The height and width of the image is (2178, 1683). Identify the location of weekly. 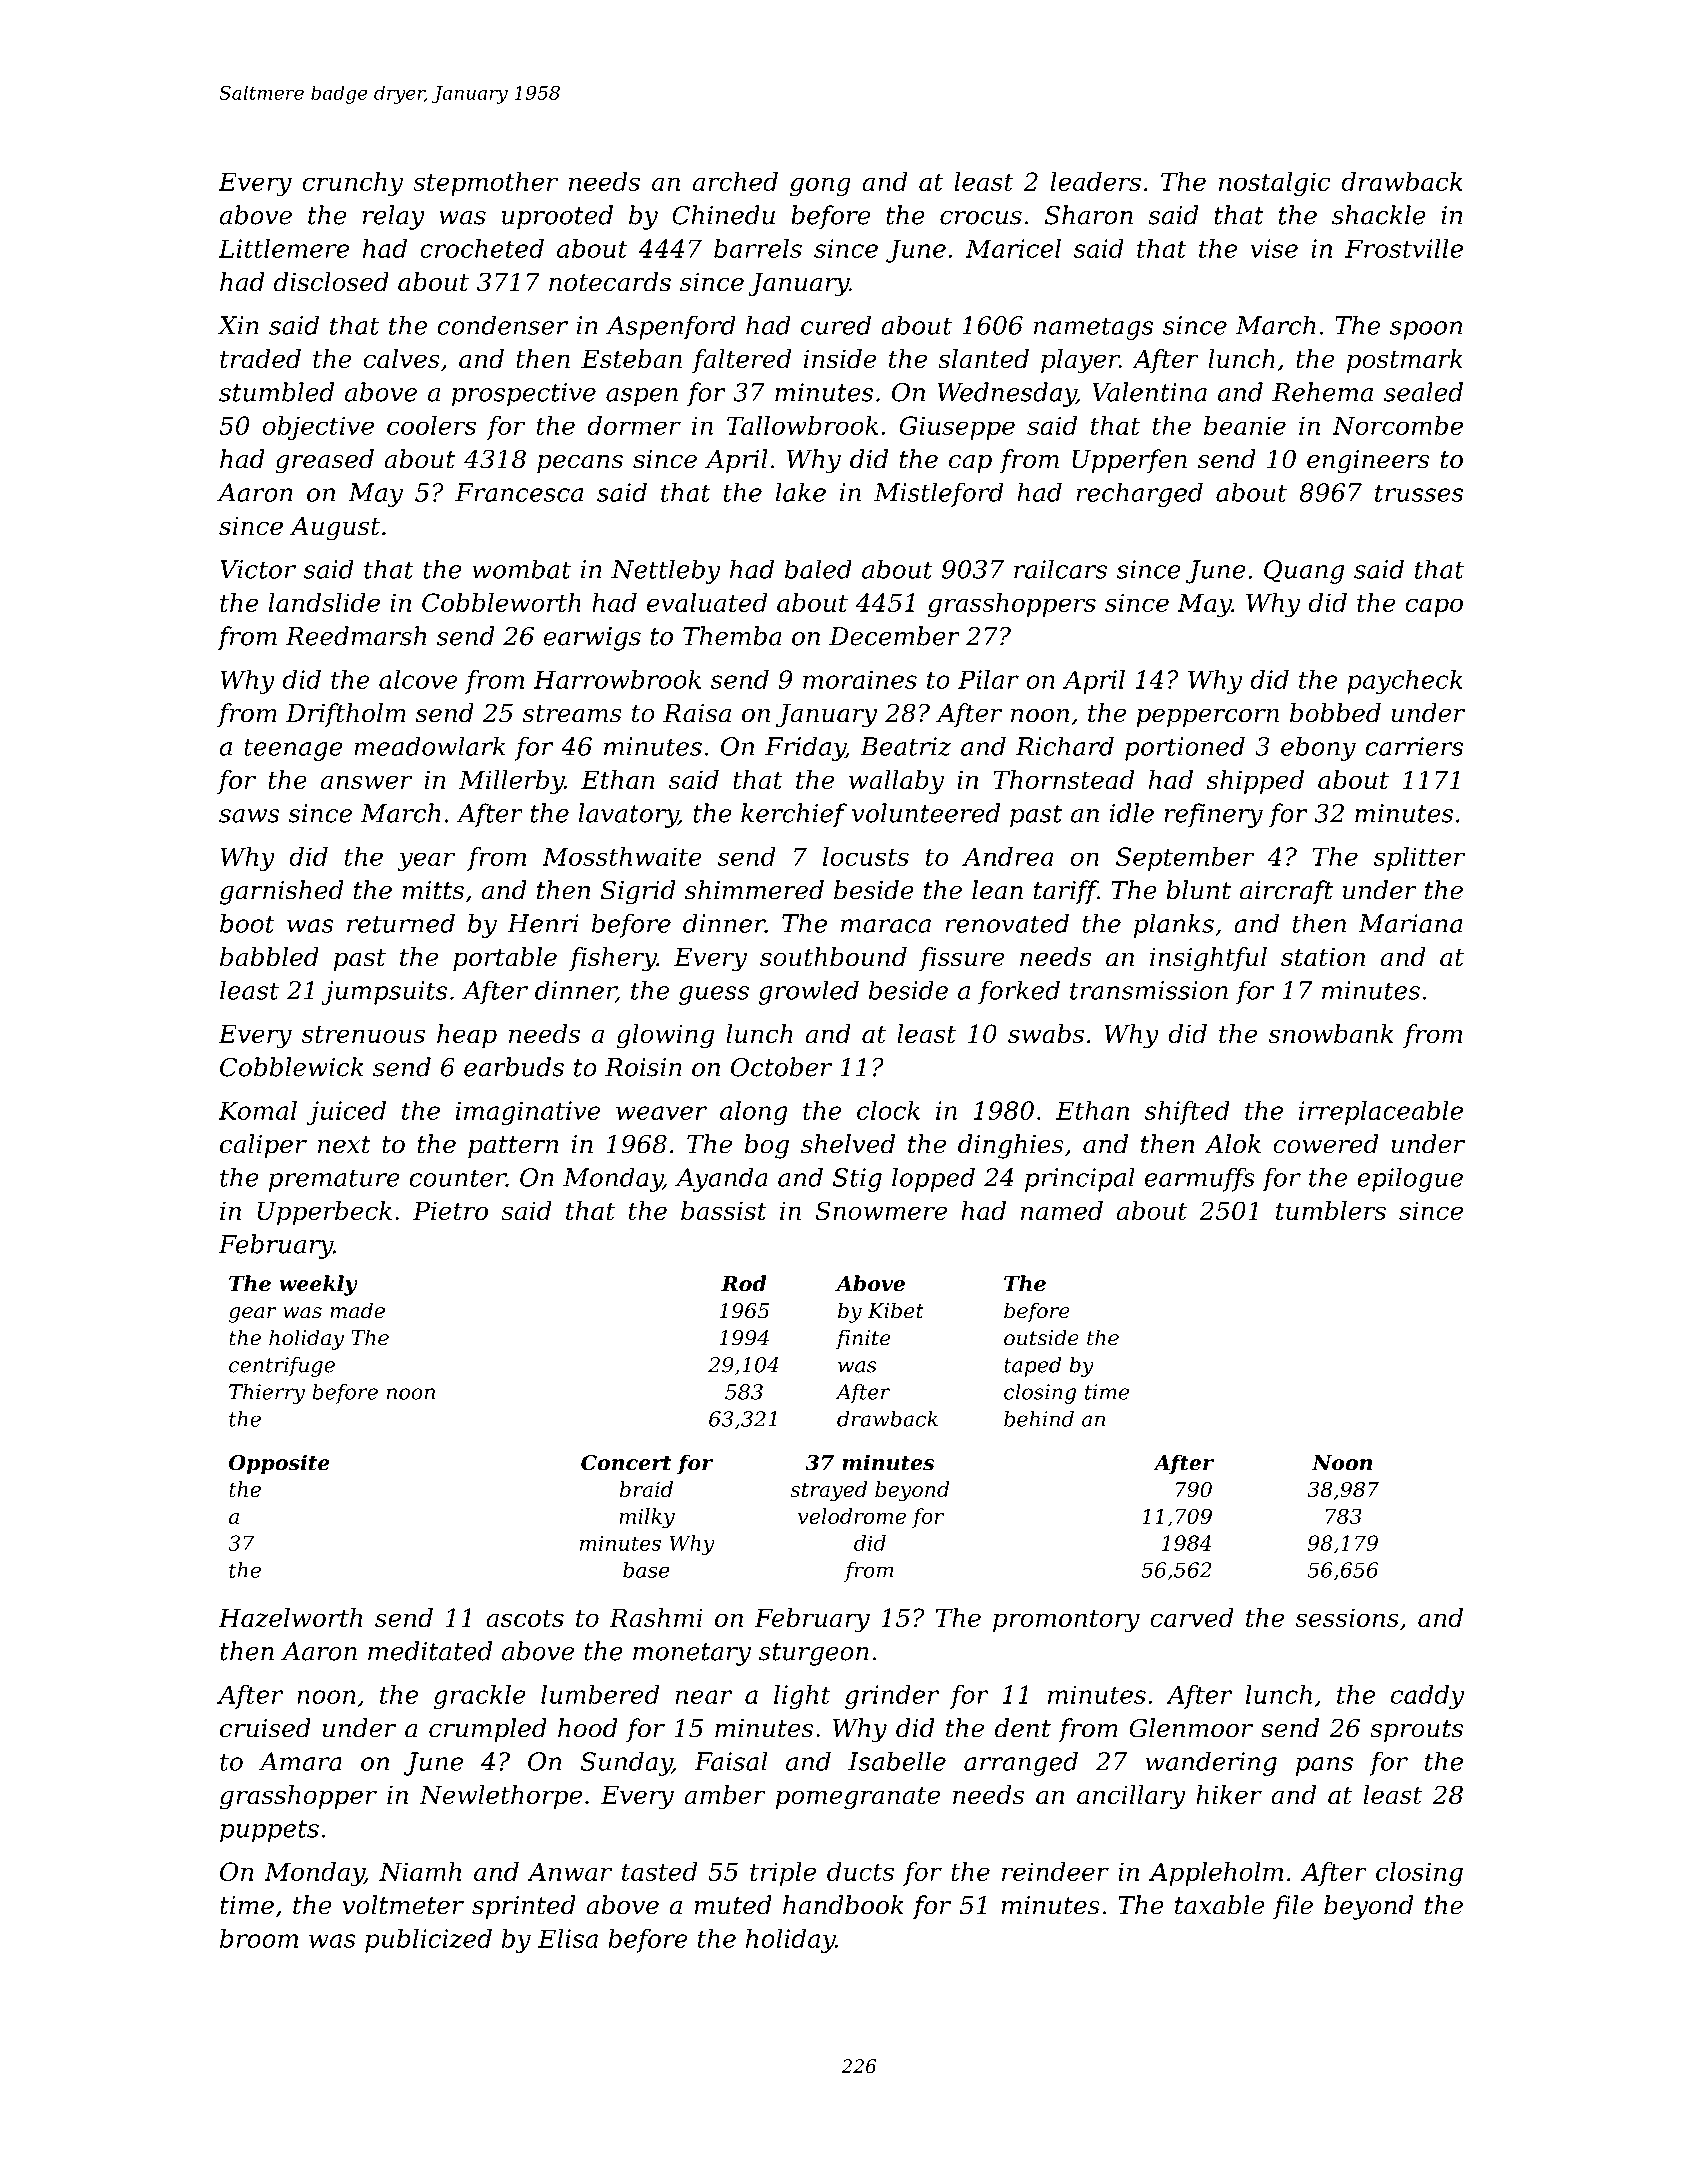
(318, 1285).
